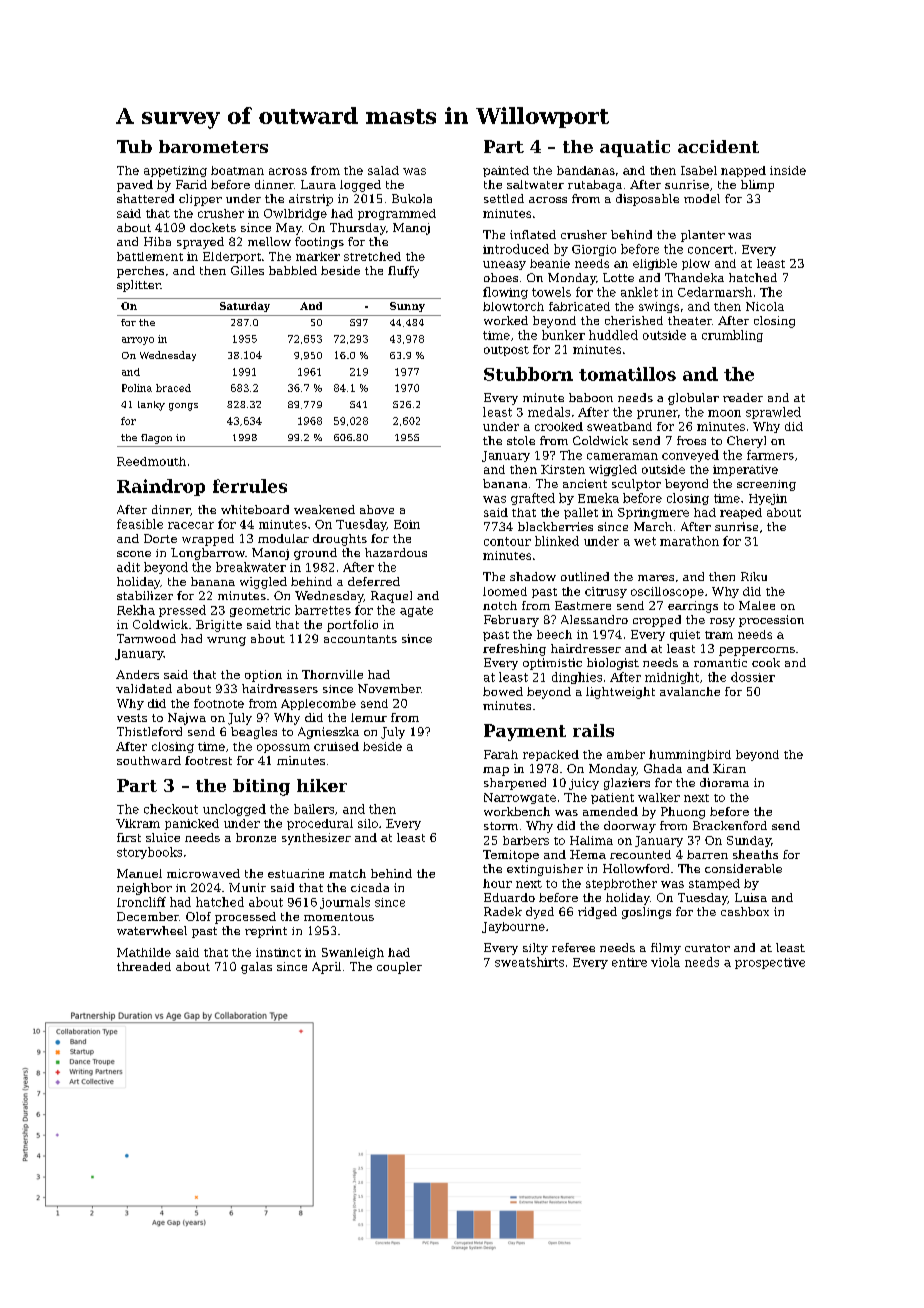  I want to click on huddled, so click(613, 335).
